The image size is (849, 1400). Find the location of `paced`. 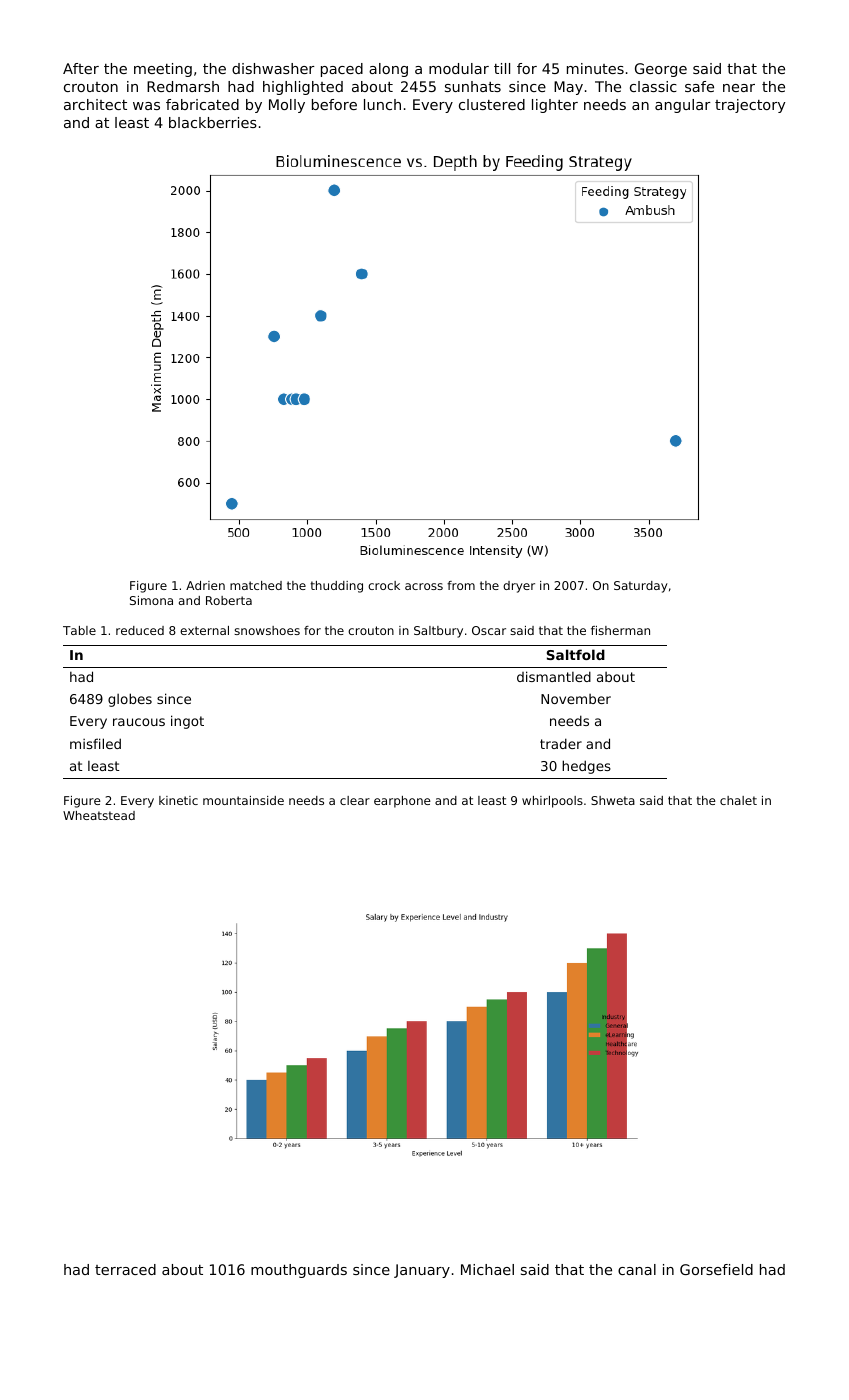

paced is located at coordinates (342, 70).
